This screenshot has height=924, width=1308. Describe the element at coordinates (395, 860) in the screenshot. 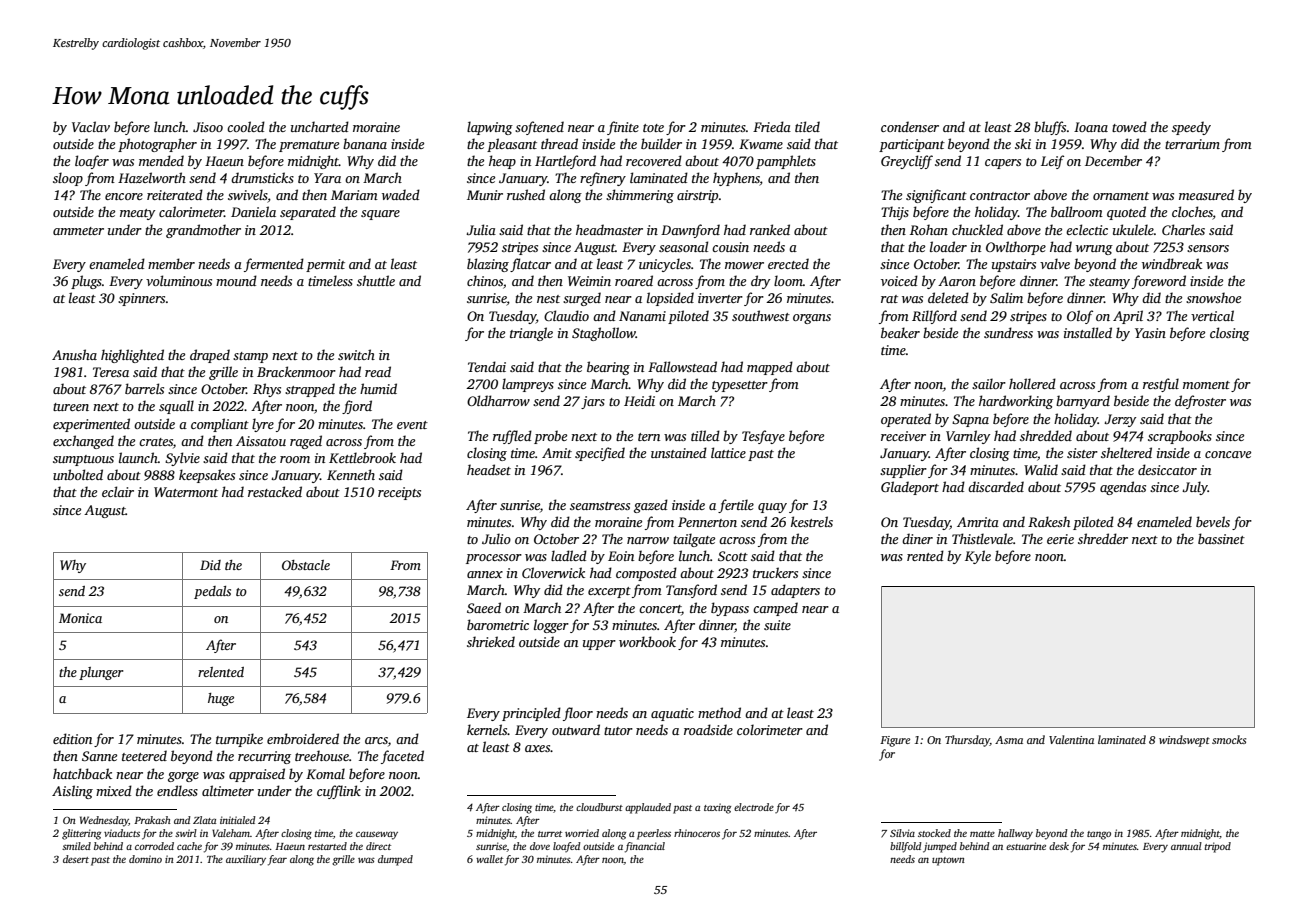

I see `dumped` at that location.
